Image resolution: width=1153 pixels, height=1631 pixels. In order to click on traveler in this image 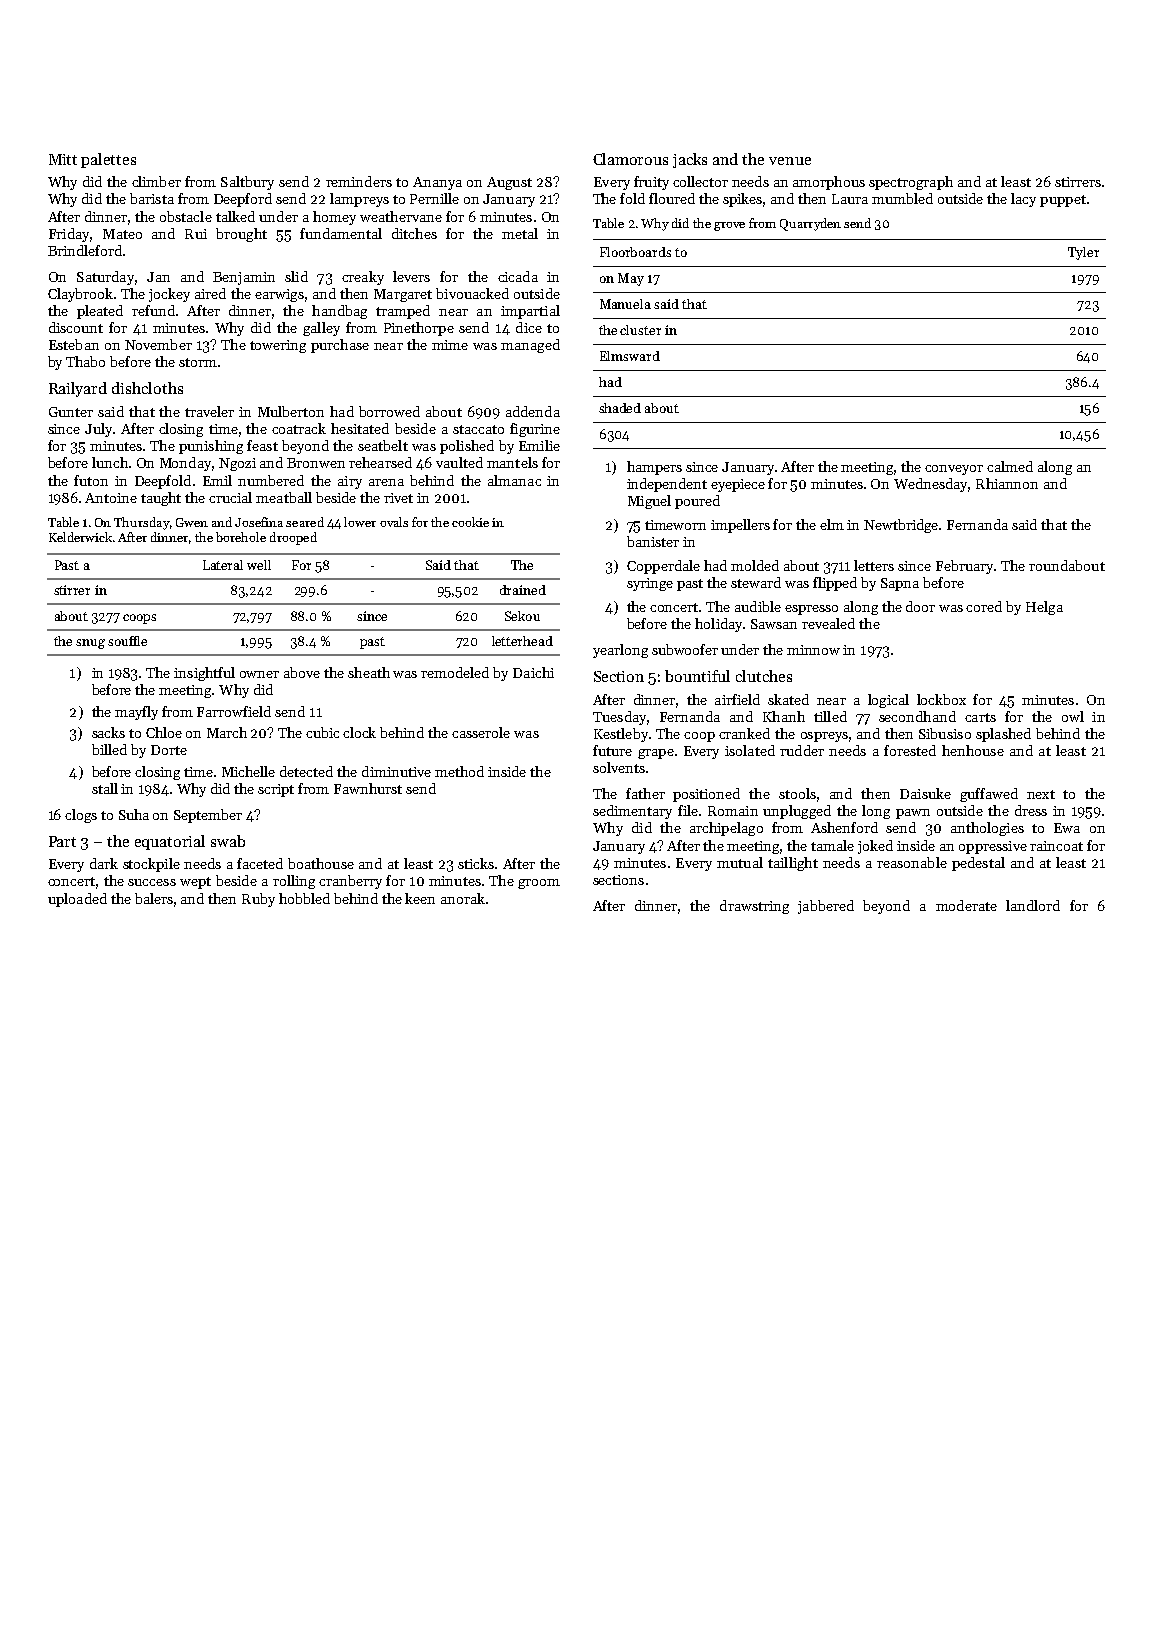, I will do `click(209, 411)`.
